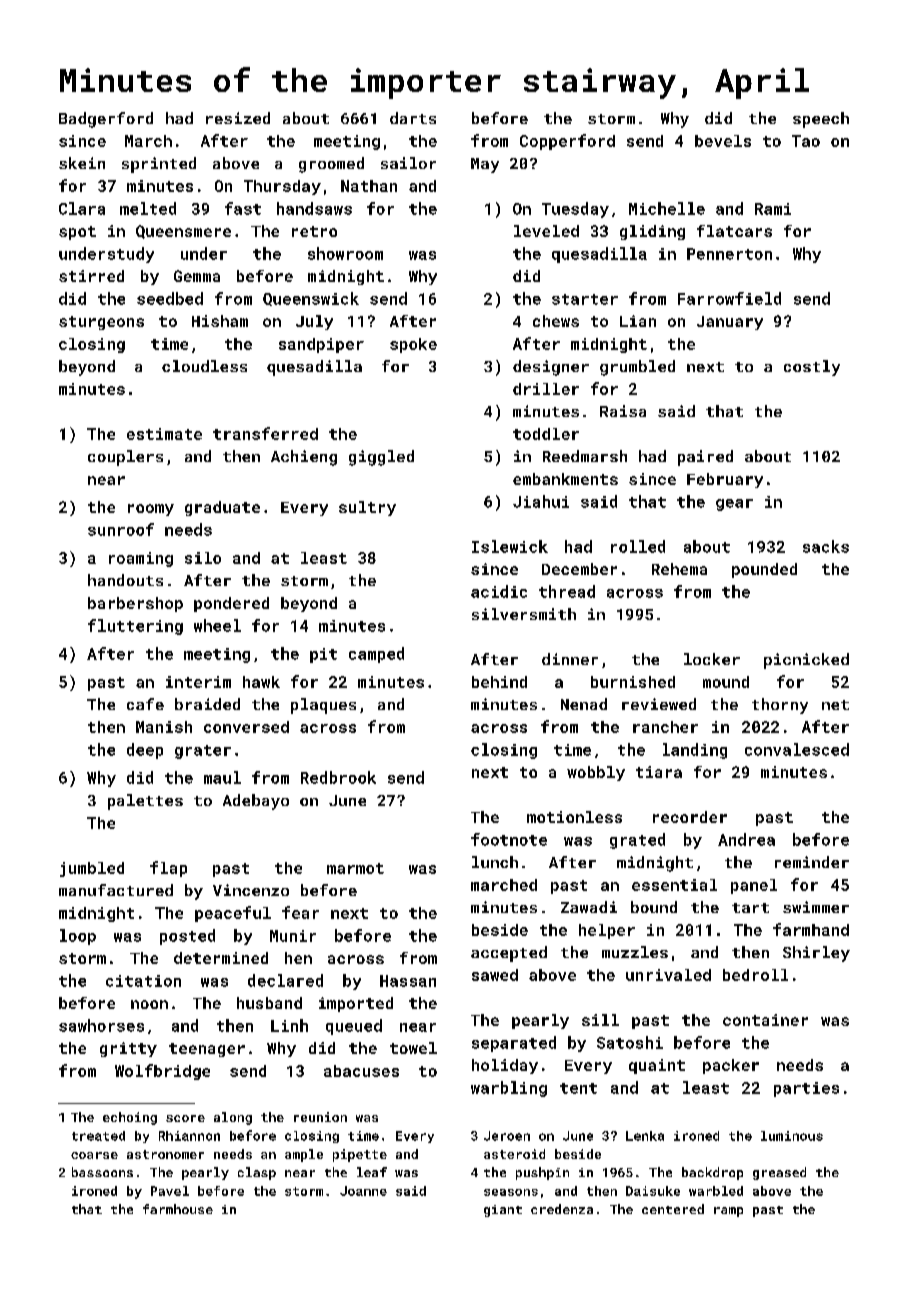 The height and width of the screenshot is (1316, 908). Describe the element at coordinates (238, 118) in the screenshot. I see `resized` at that location.
